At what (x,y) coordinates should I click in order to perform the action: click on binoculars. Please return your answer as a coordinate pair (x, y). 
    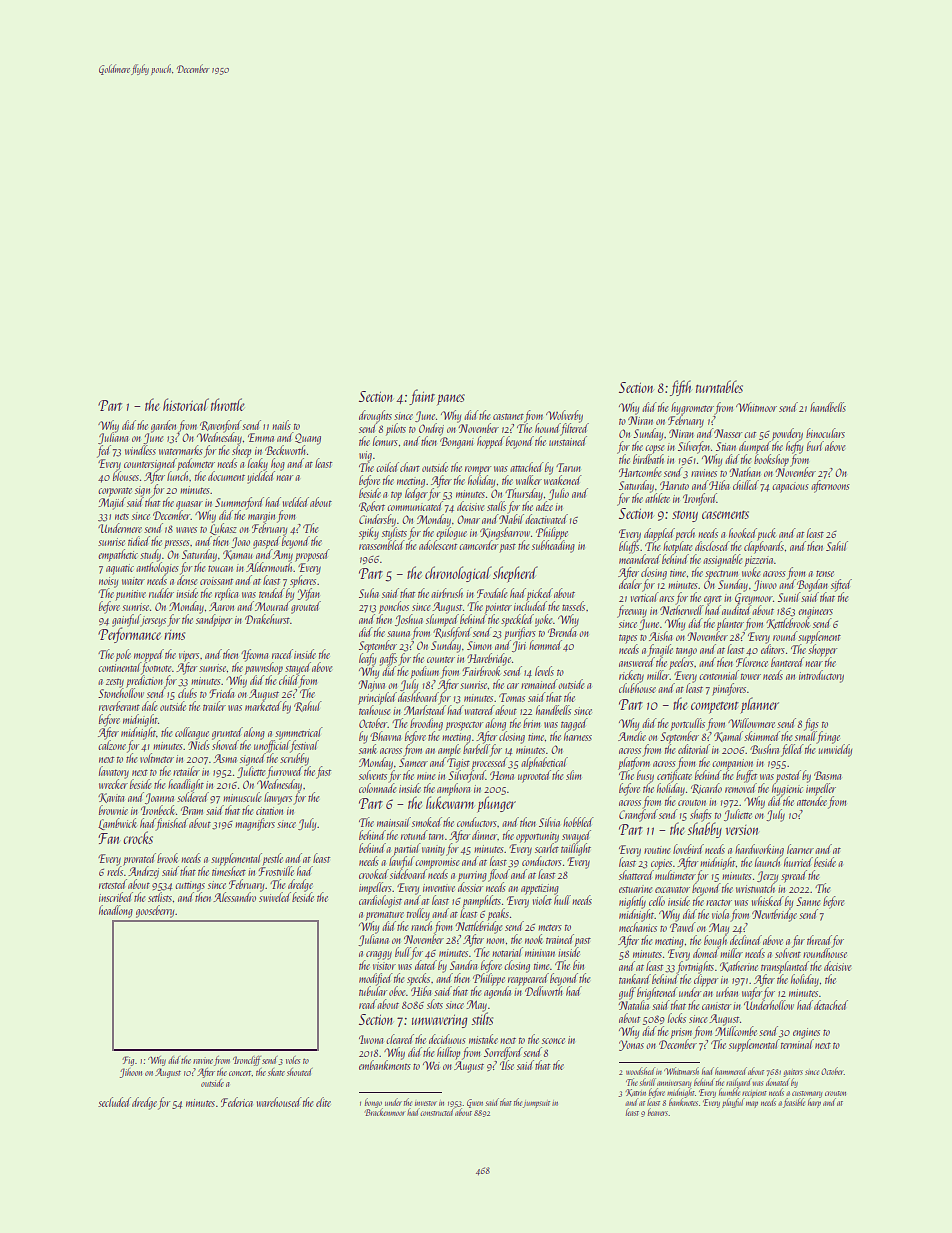
    Looking at the image, I should click on (825, 433).
